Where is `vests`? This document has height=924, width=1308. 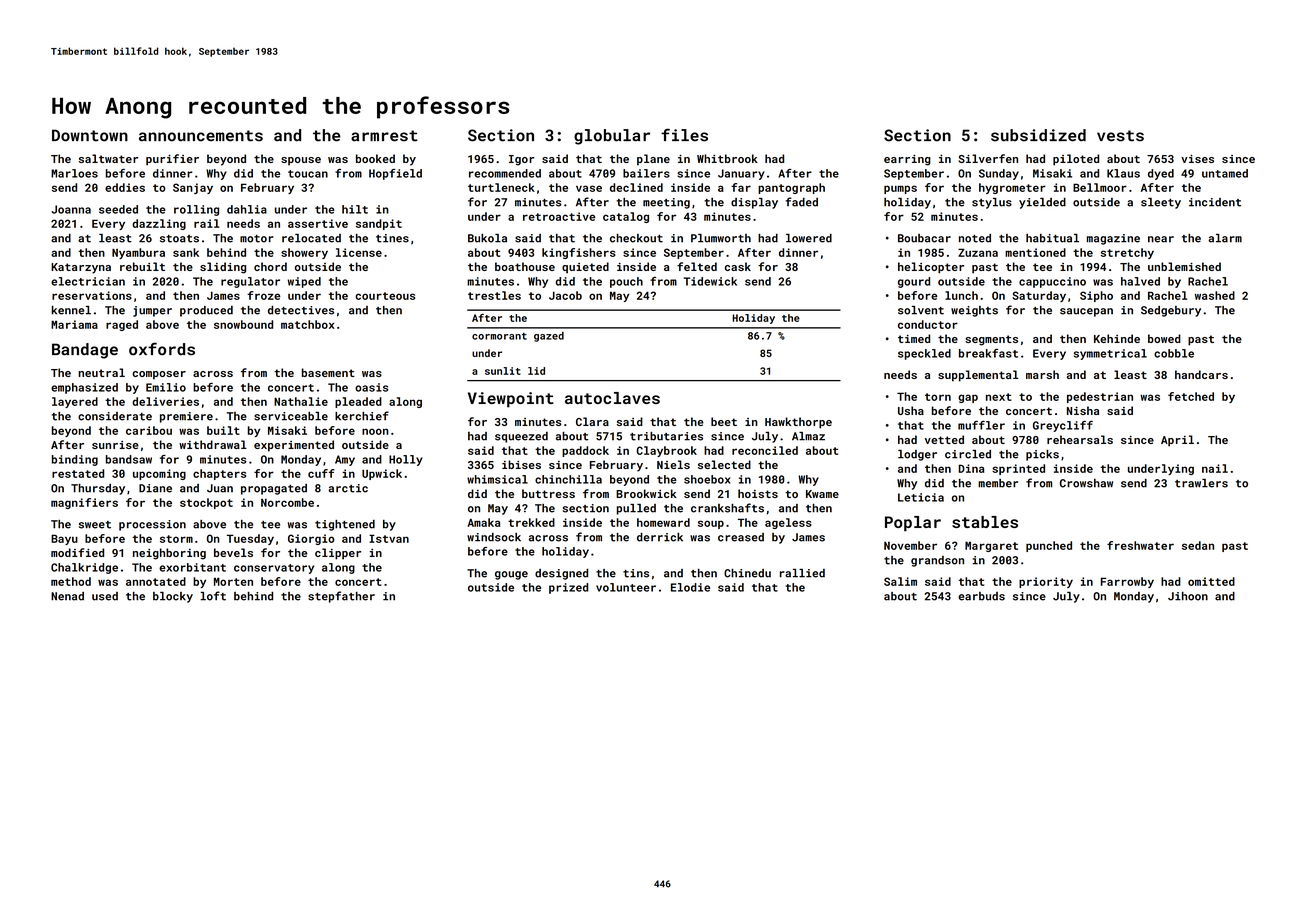
vests is located at coordinates (1120, 136).
